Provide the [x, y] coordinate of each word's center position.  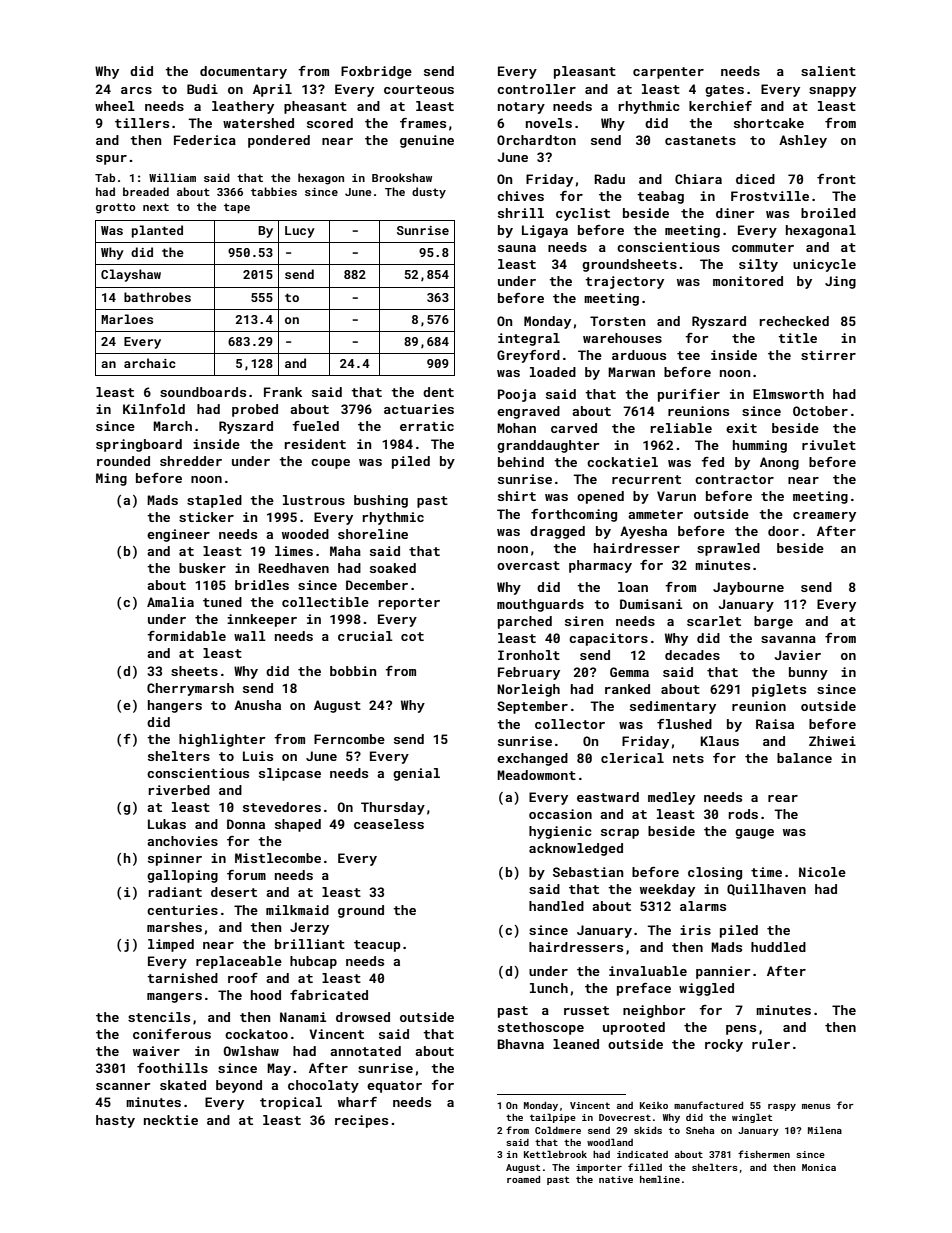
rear [783, 798]
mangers [174, 998]
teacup [377, 946]
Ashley [803, 141]
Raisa [775, 724]
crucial [365, 636]
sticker [206, 517]
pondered [279, 141]
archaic [150, 363]
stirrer [828, 355]
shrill [521, 213]
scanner [123, 1086]
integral [529, 339]
